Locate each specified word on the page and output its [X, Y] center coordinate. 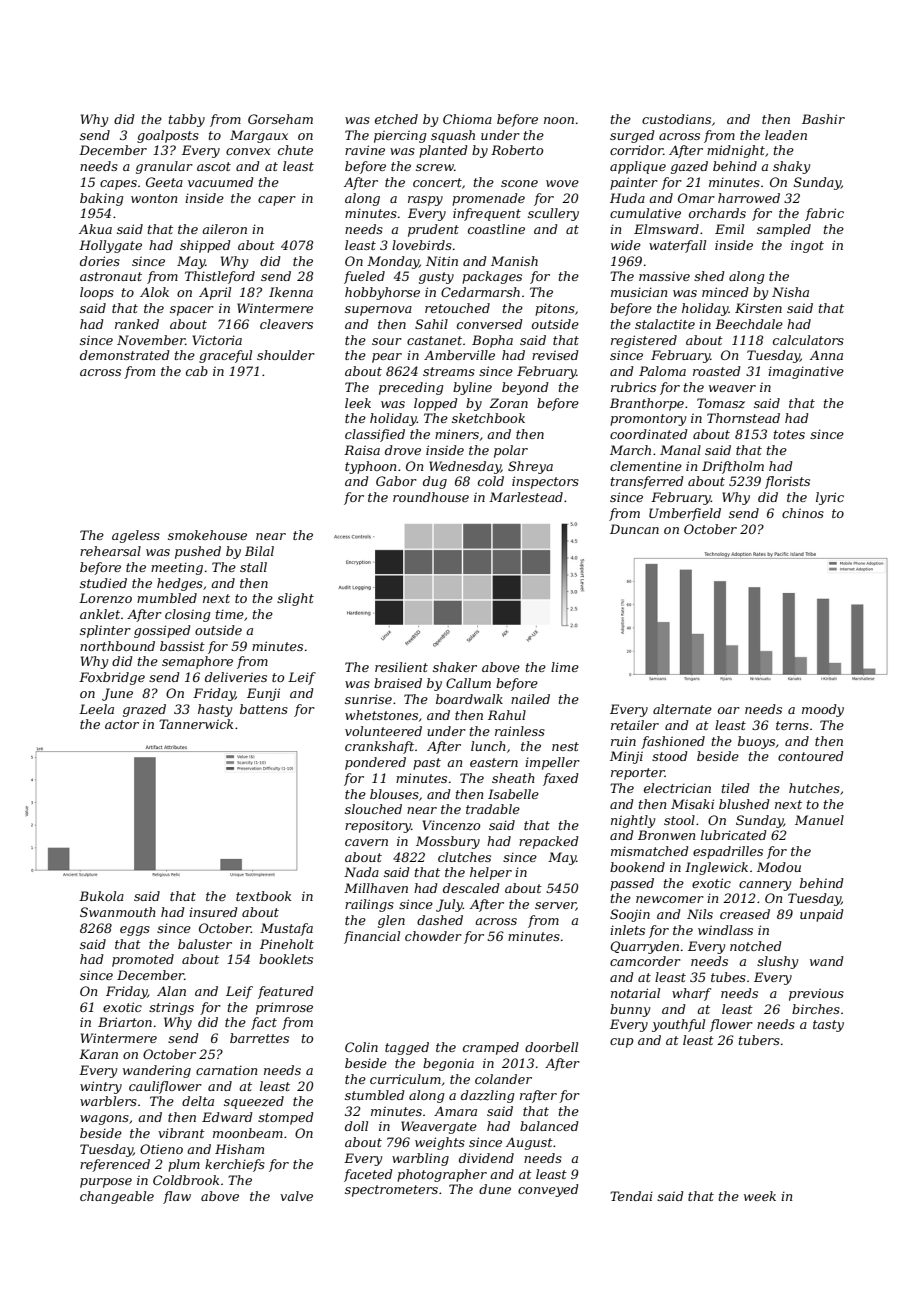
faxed [561, 779]
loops [97, 293]
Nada [361, 872]
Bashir [823, 119]
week [760, 1196]
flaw [177, 1197]
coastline [496, 229]
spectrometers [391, 1191]
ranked [137, 324]
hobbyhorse [382, 293]
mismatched [650, 851]
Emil [729, 229]
